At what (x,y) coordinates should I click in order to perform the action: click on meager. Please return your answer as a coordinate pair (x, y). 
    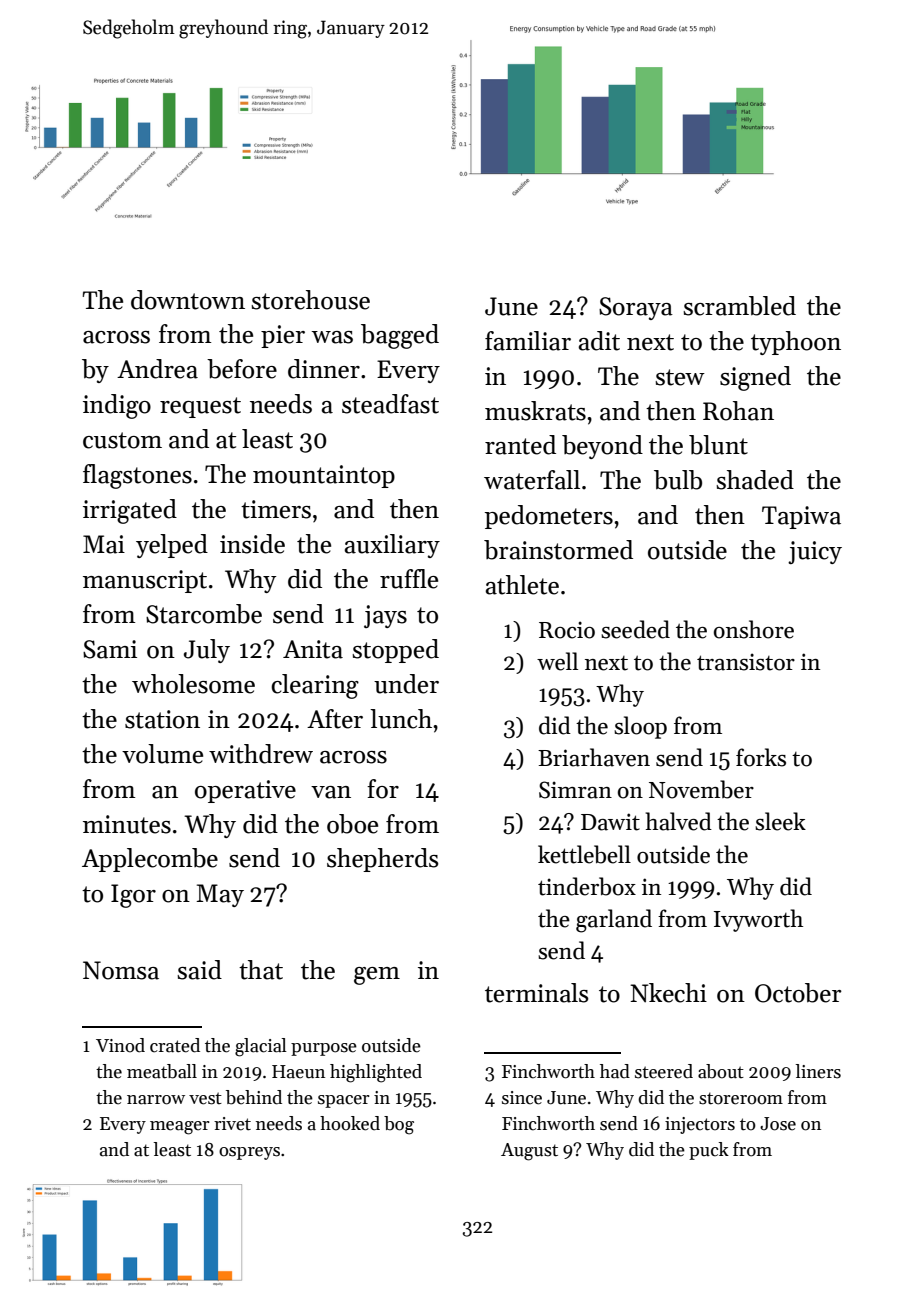
    Looking at the image, I should click on (180, 1128).
